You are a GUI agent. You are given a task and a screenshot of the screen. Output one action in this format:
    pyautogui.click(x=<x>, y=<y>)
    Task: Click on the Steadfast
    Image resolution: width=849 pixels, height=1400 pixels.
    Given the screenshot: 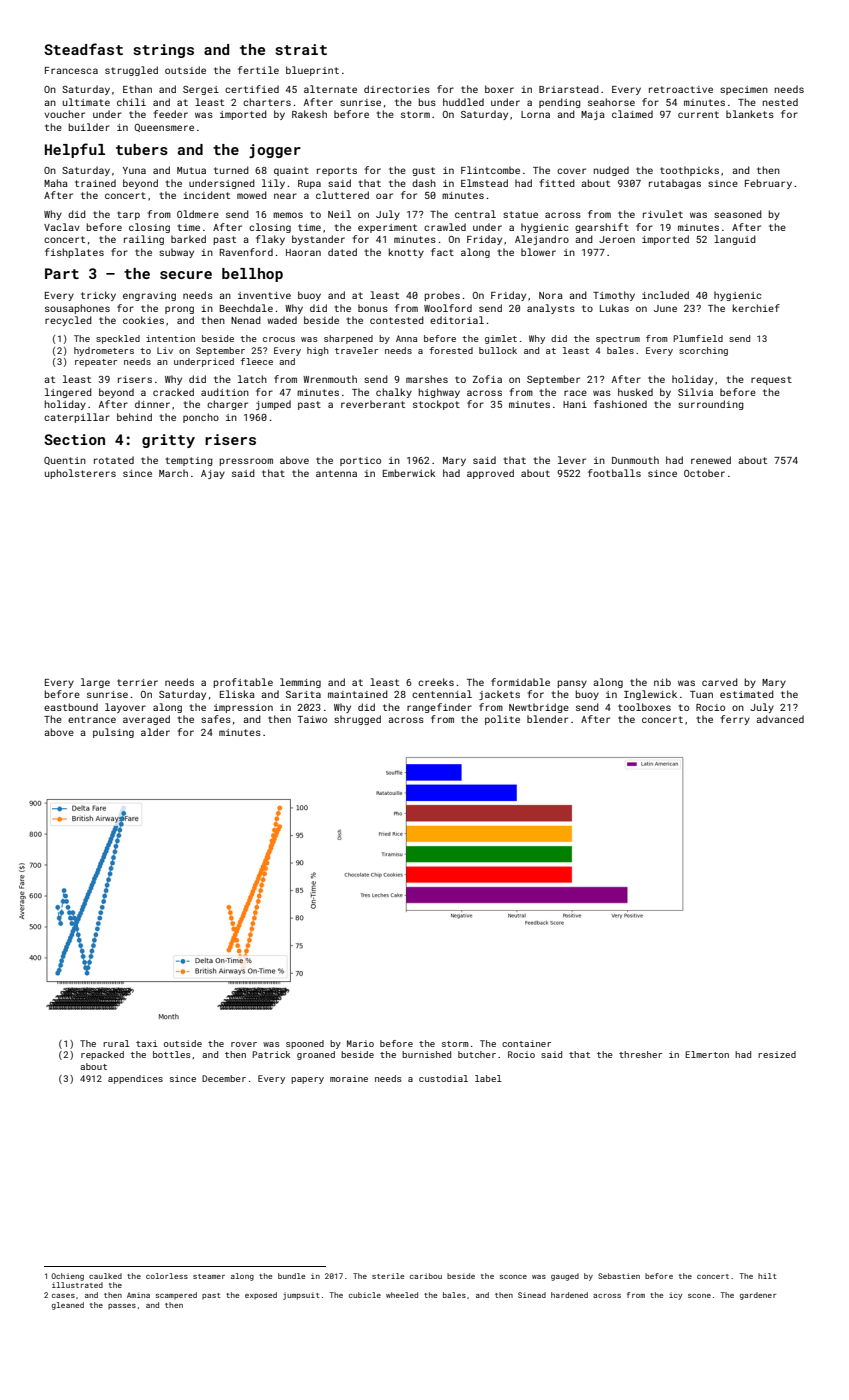 What is the action you would take?
    pyautogui.click(x=83, y=49)
